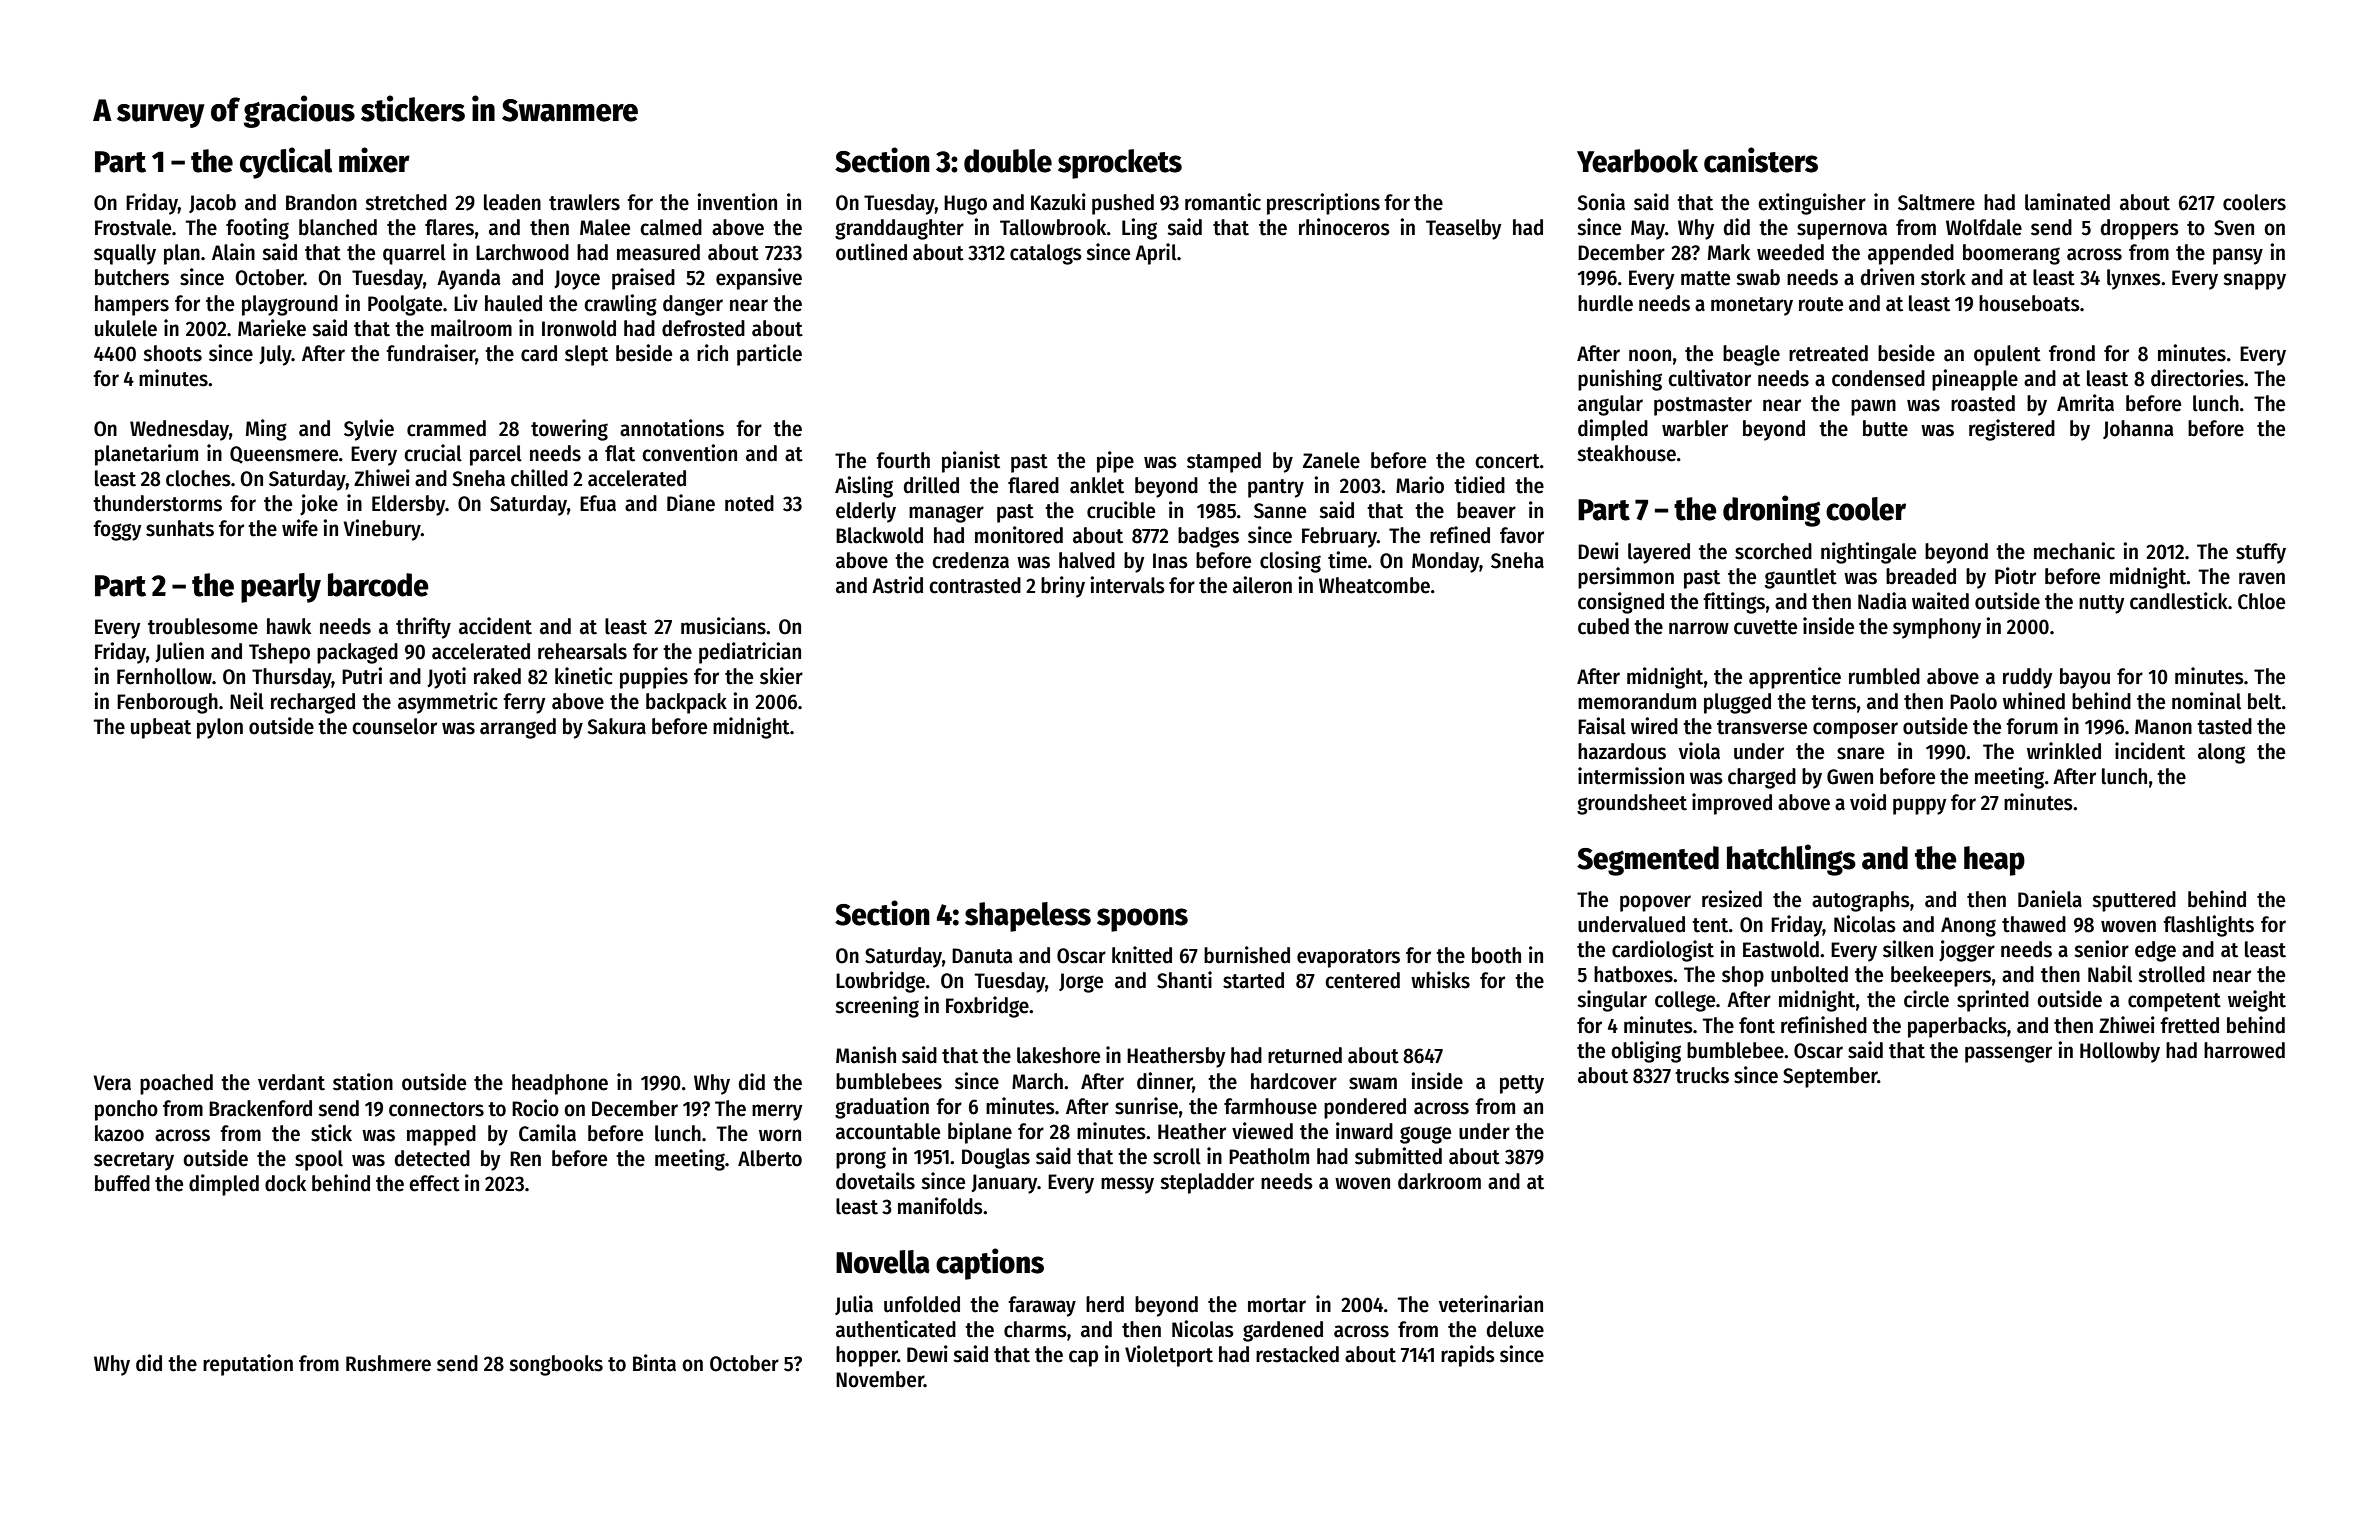  What do you see at coordinates (248, 1365) in the image?
I see `reputation` at bounding box center [248, 1365].
